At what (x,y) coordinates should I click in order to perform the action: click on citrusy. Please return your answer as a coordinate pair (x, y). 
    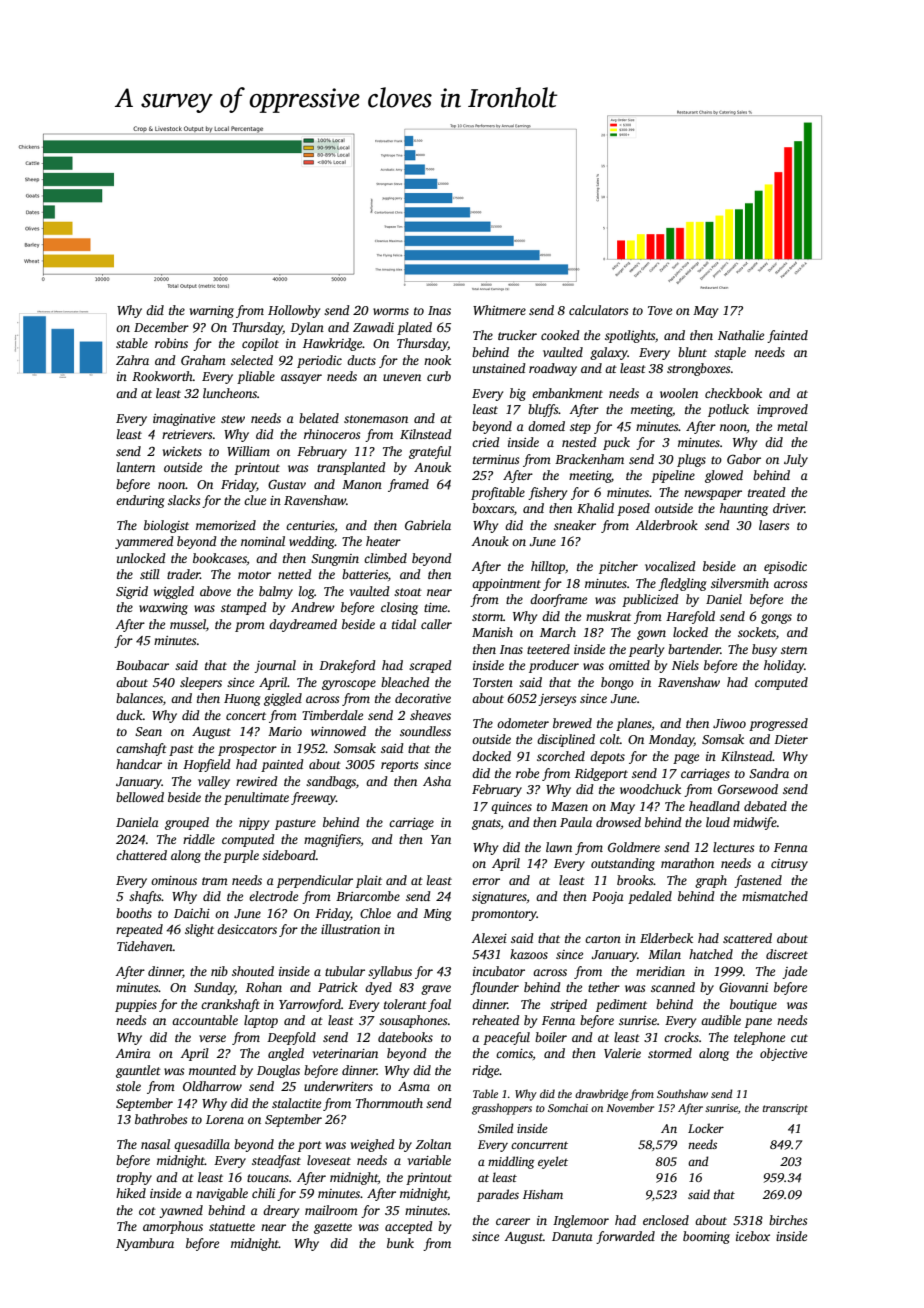
    Looking at the image, I should click on (789, 865).
